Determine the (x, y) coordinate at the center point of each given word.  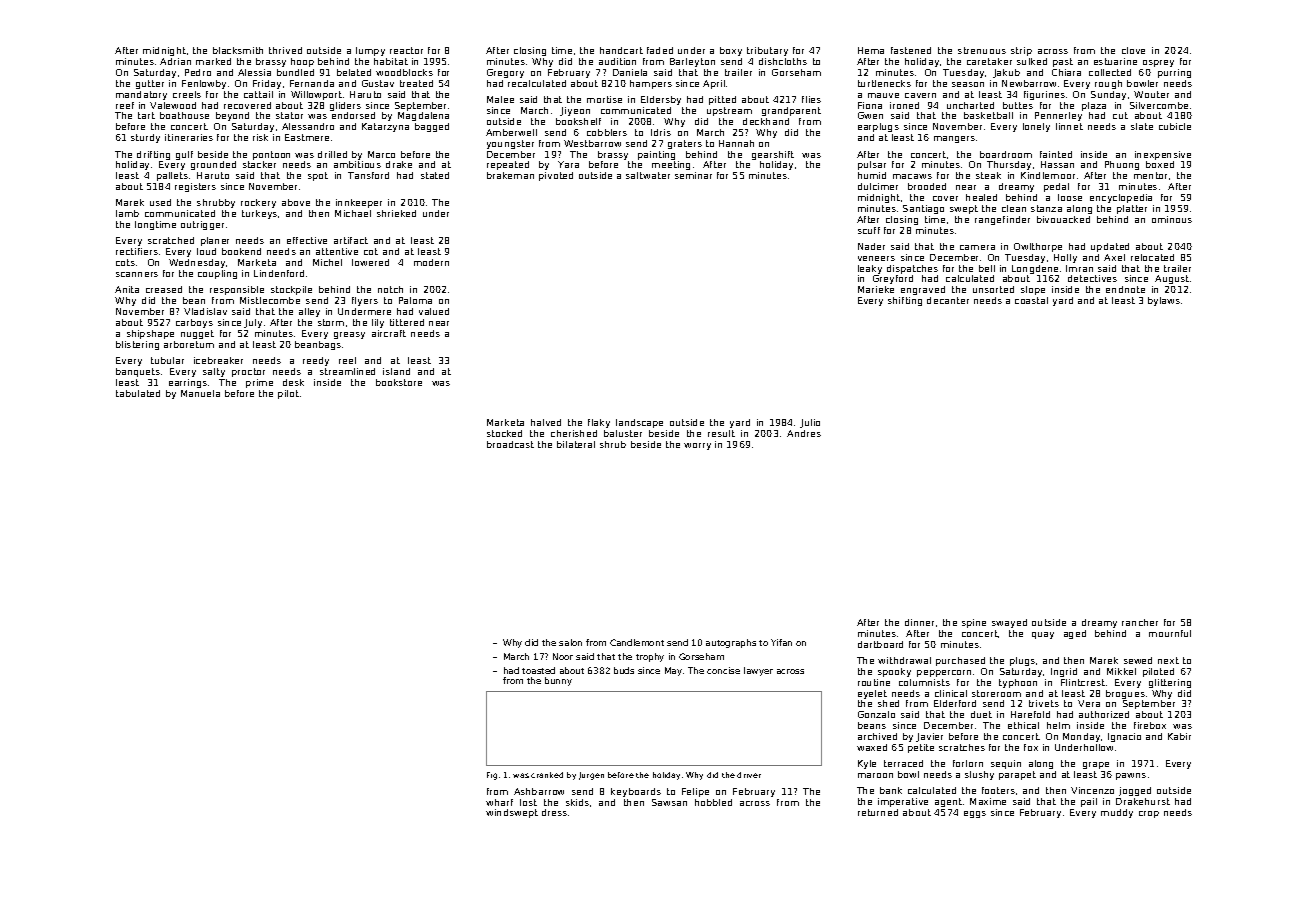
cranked (547, 775)
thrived (285, 50)
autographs (731, 643)
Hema (871, 50)
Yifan (781, 642)
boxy (731, 51)
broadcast (510, 444)
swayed (1009, 623)
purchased (960, 661)
